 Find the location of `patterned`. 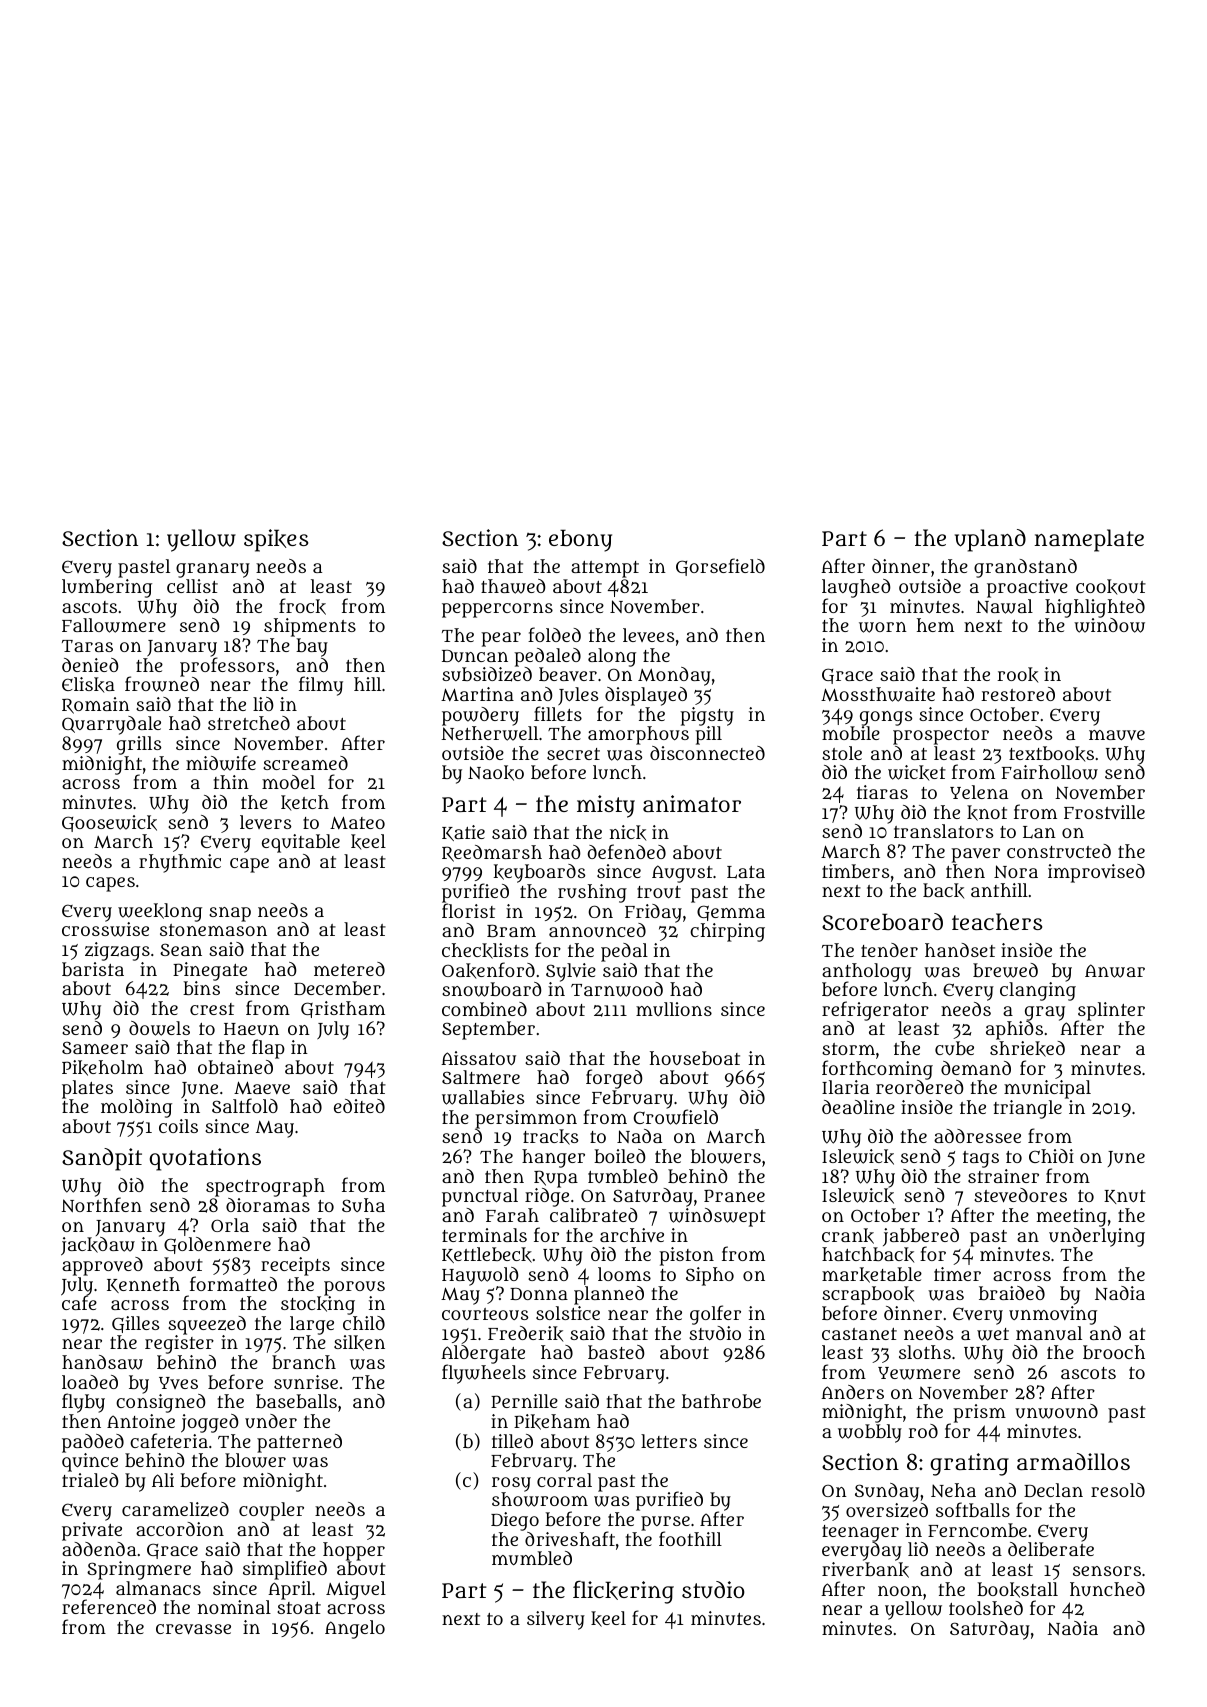

patterned is located at coordinates (299, 1443).
